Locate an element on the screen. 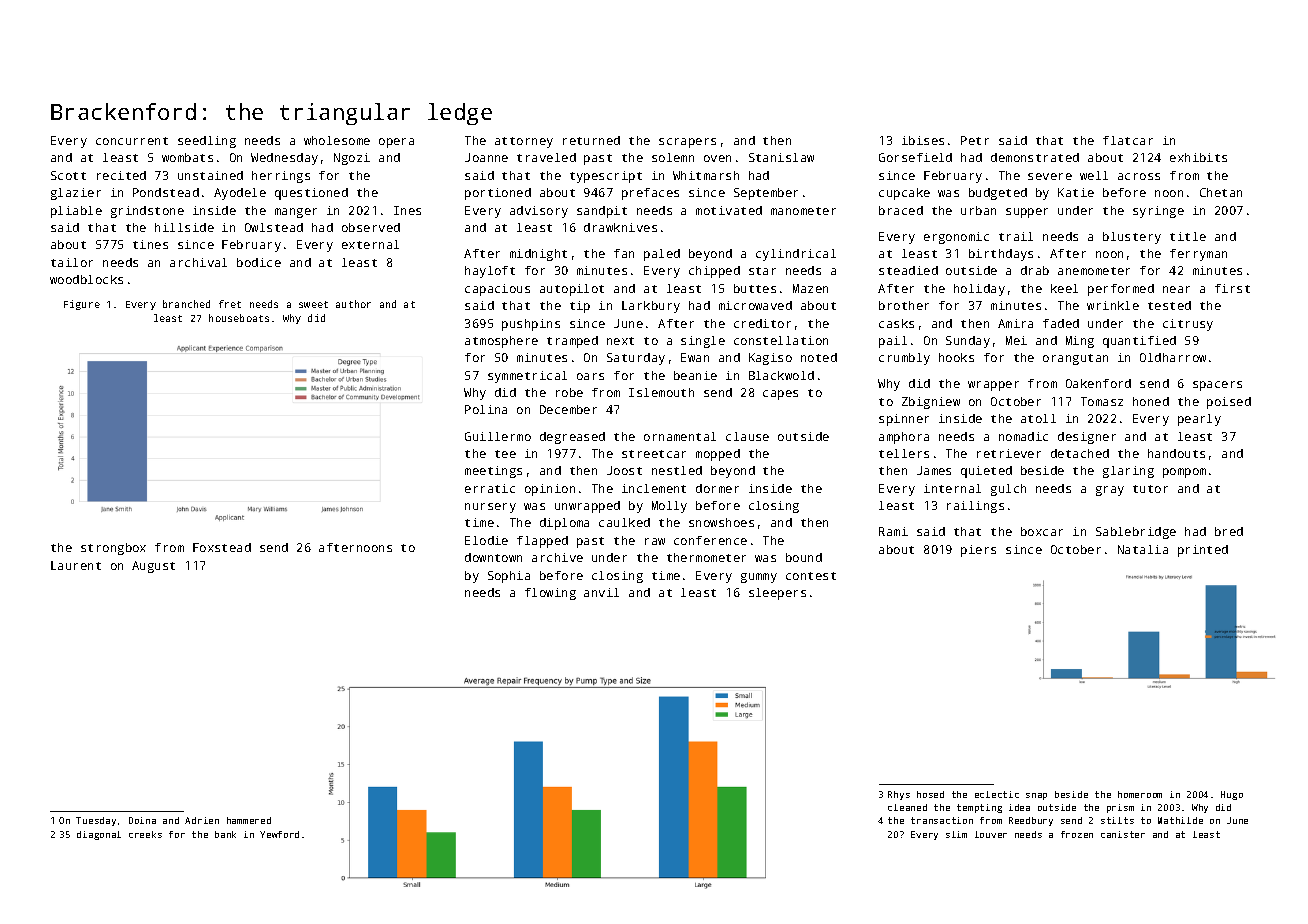 Image resolution: width=1308 pixels, height=924 pixels. ibises is located at coordinates (923, 140).
